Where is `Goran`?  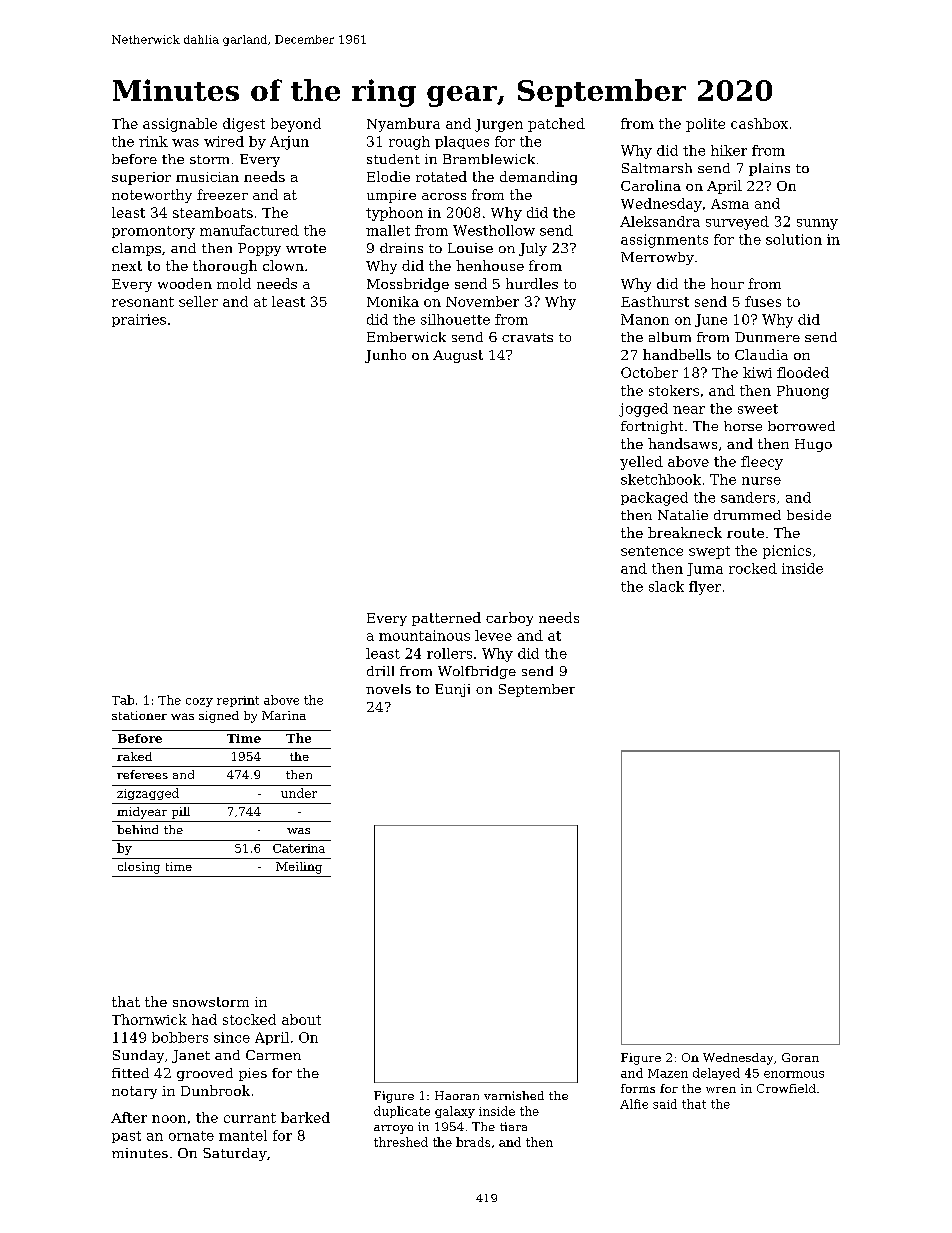 Goran is located at coordinates (800, 1057).
